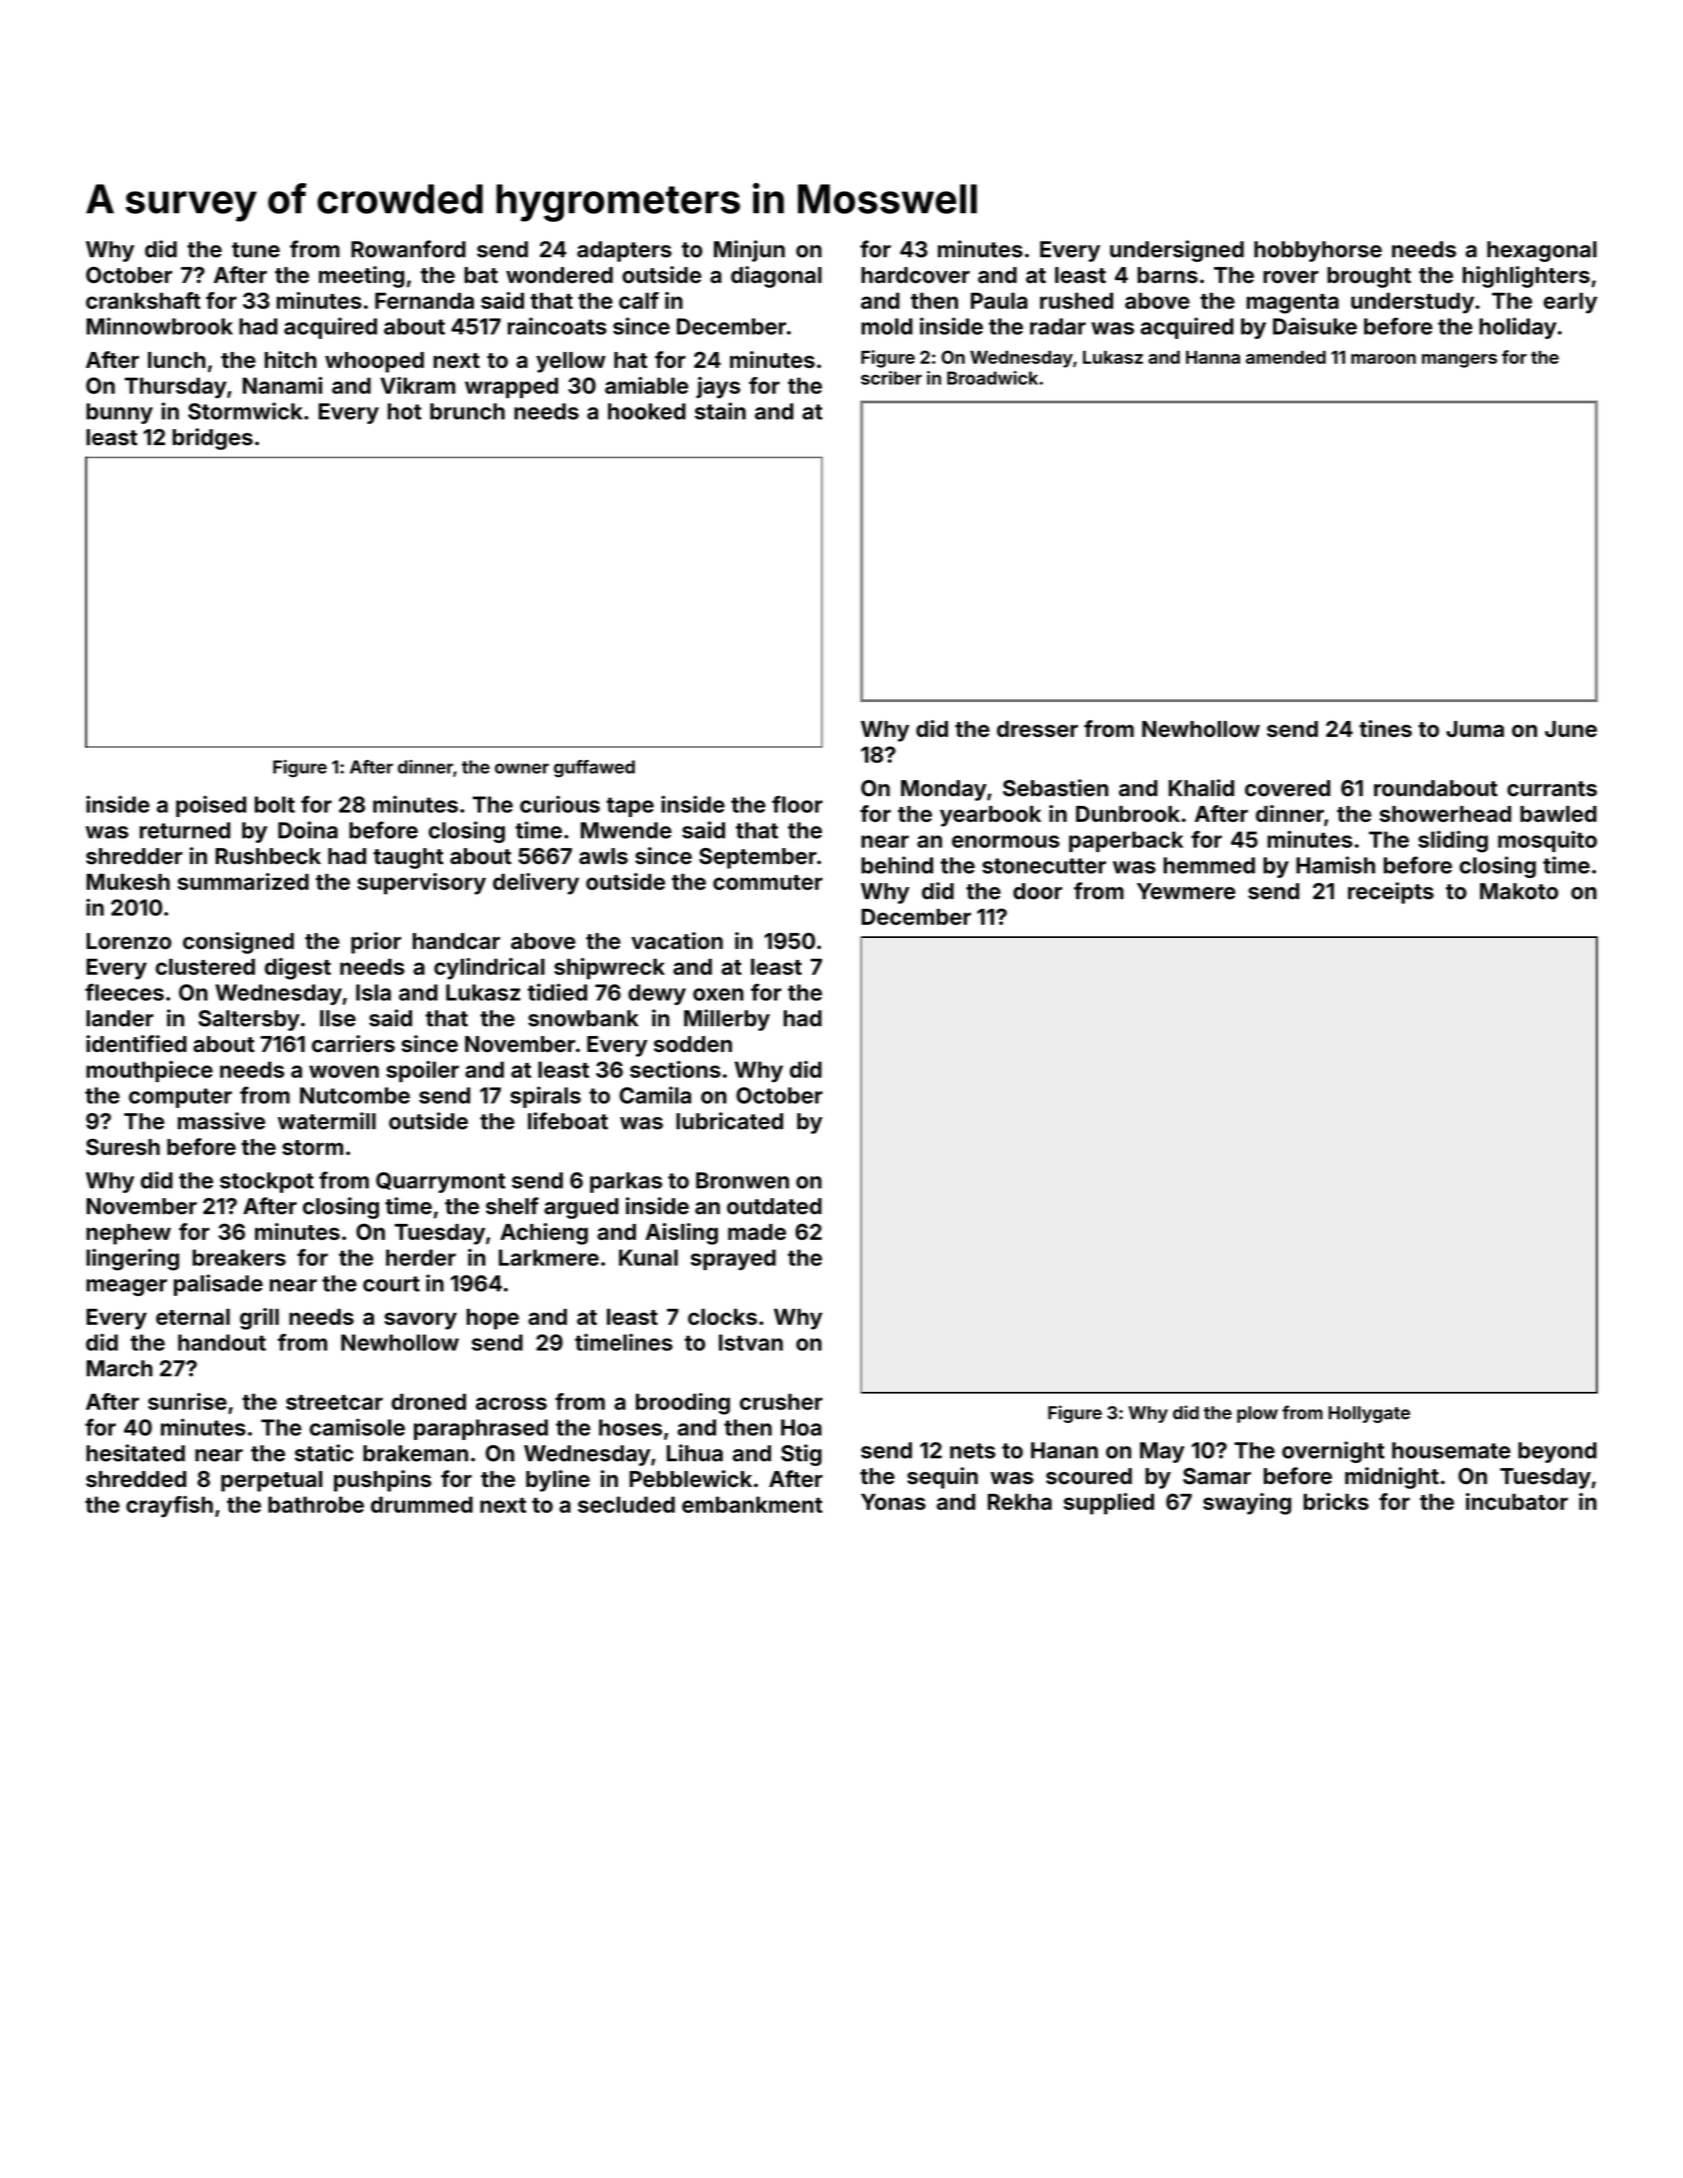 The image size is (1683, 2178). What do you see at coordinates (344, 1071) in the page?
I see `woven` at bounding box center [344, 1071].
